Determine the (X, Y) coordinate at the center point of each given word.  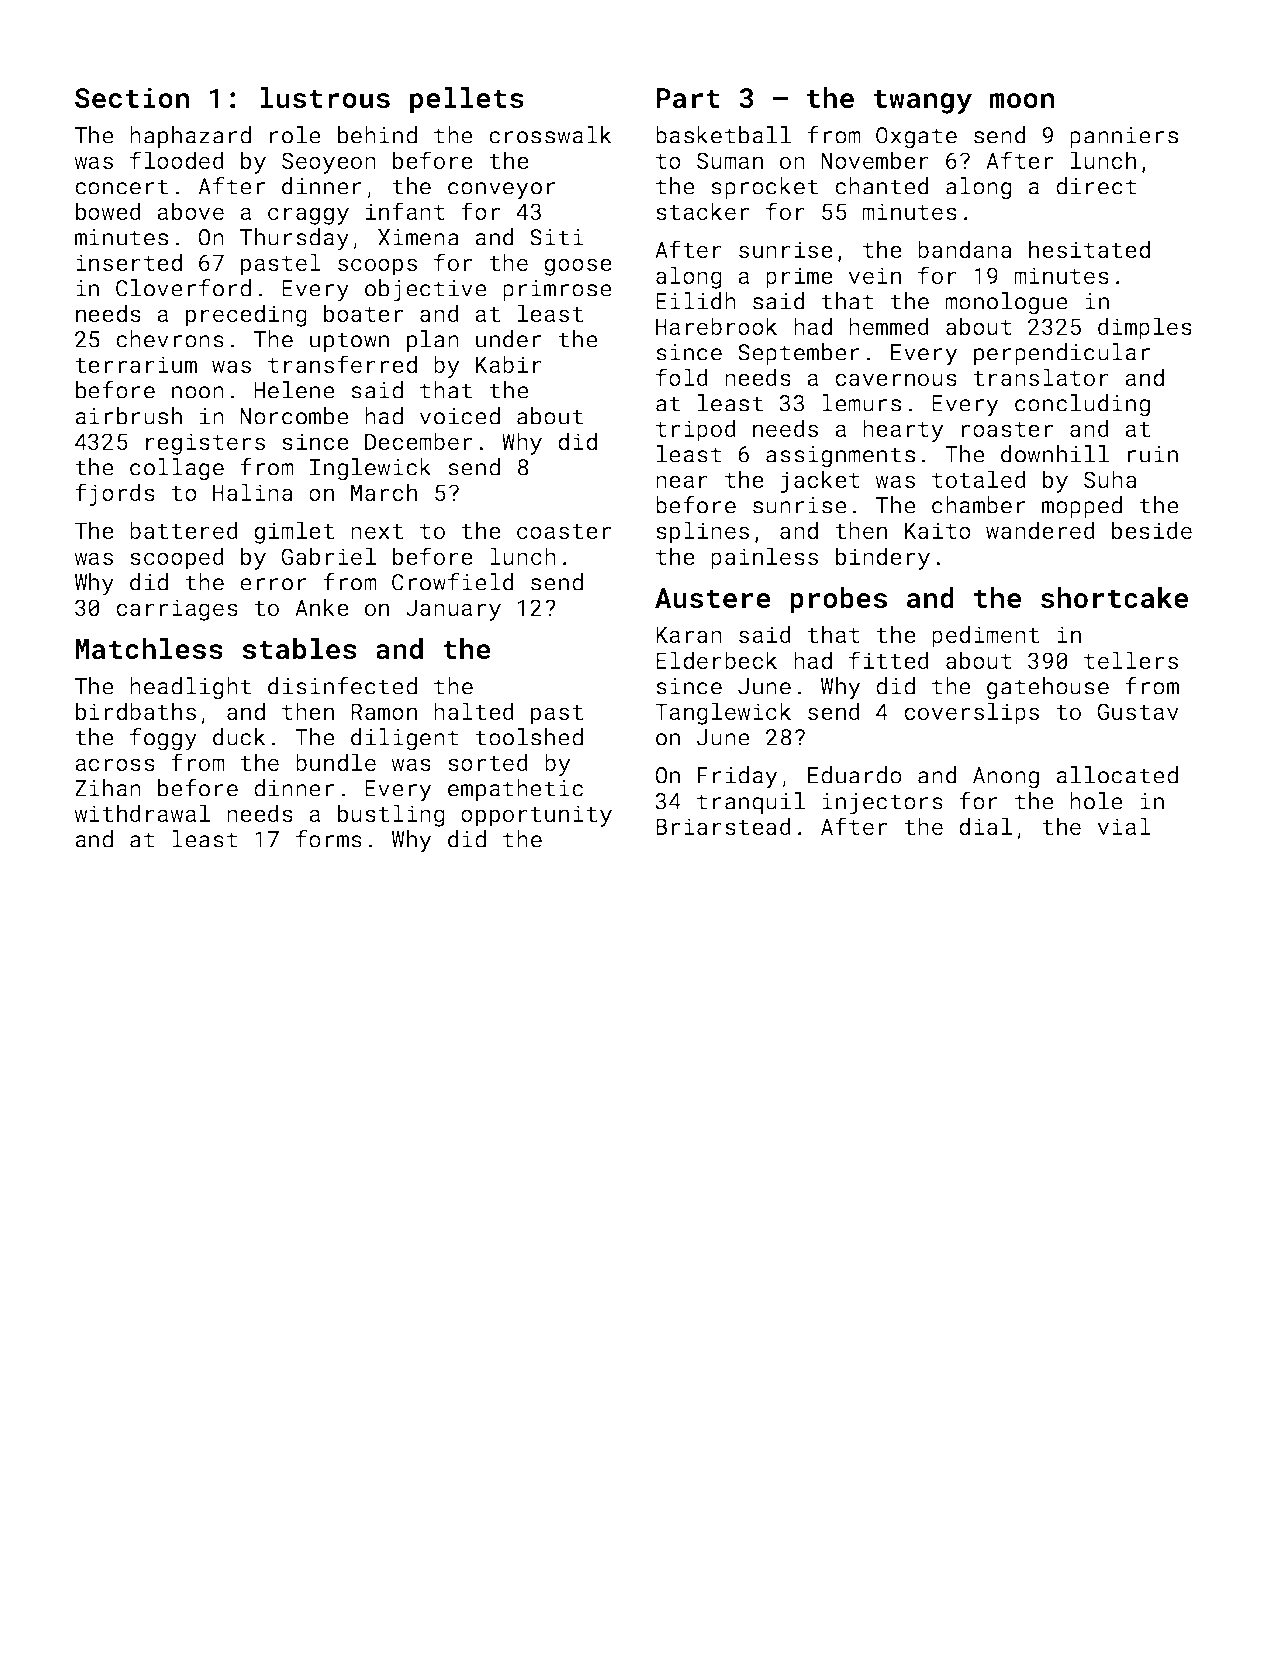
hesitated (1089, 249)
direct (1096, 186)
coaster (564, 531)
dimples (1145, 328)
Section (132, 98)
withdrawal (142, 813)
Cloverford (183, 288)
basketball (723, 135)
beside (1152, 530)
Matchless (149, 649)
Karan (689, 634)
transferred (342, 364)
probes (838, 600)
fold (682, 377)
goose (578, 267)
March (384, 492)
